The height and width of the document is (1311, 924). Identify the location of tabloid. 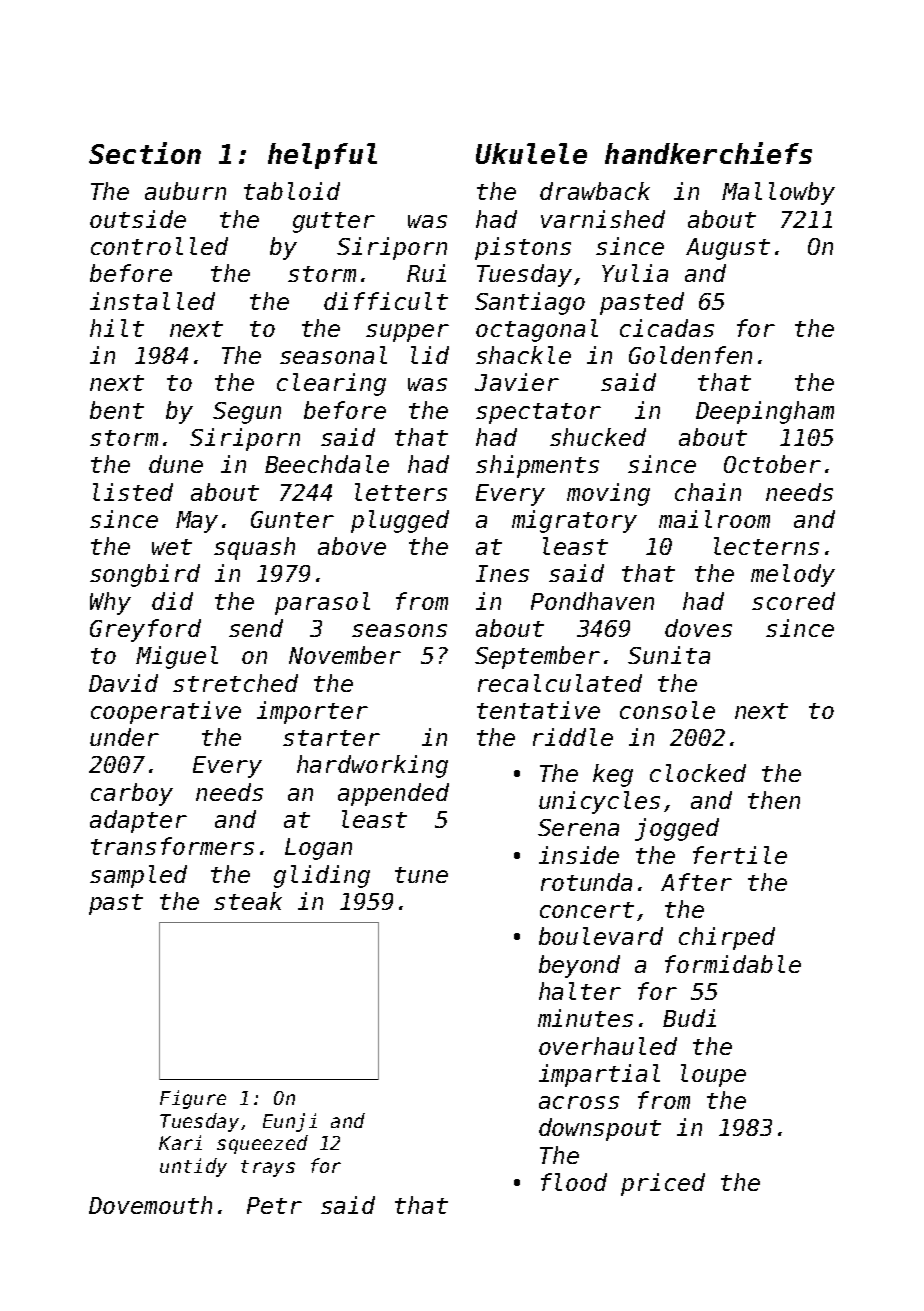
(292, 191).
